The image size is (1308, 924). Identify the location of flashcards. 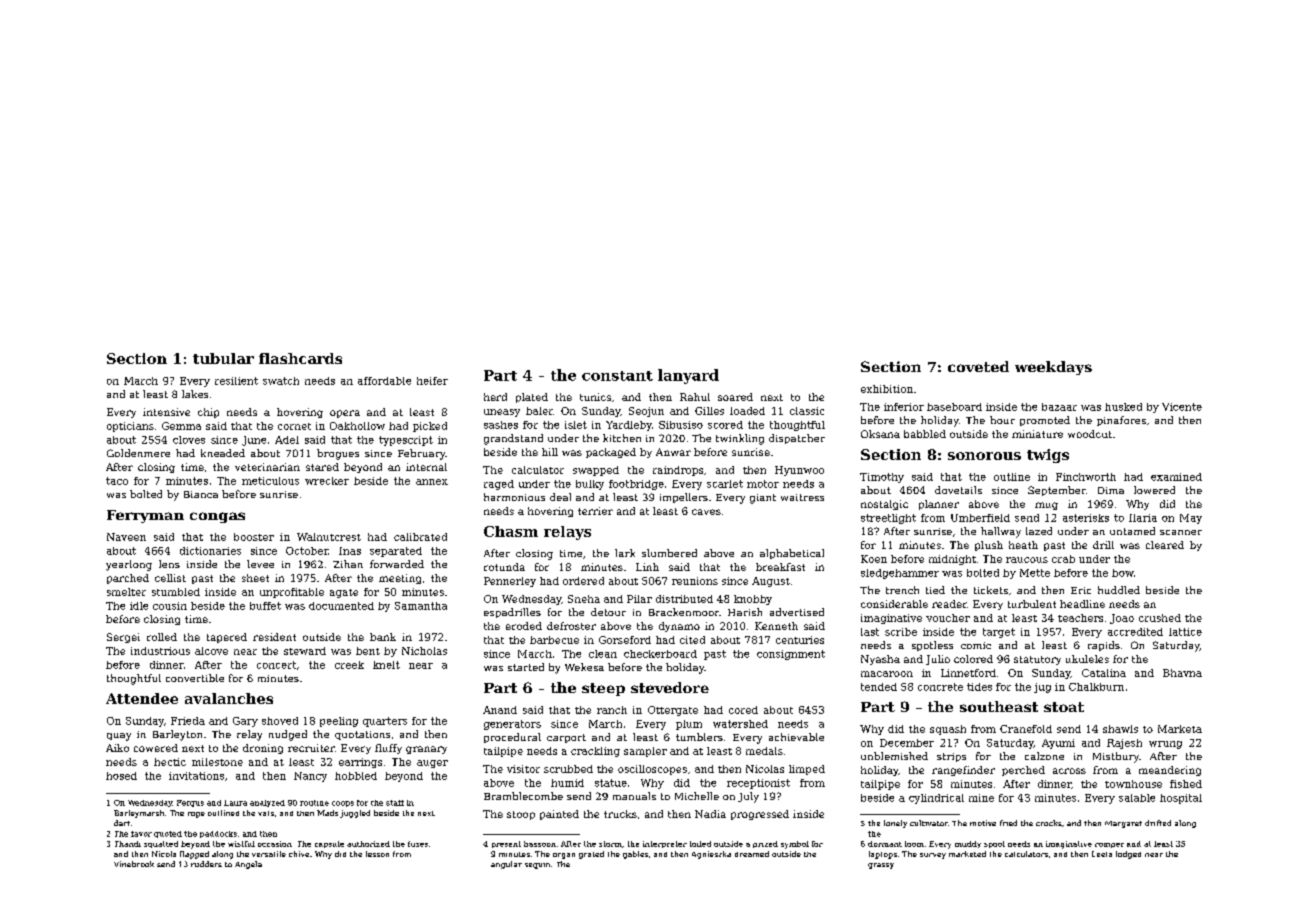
(300, 358).
